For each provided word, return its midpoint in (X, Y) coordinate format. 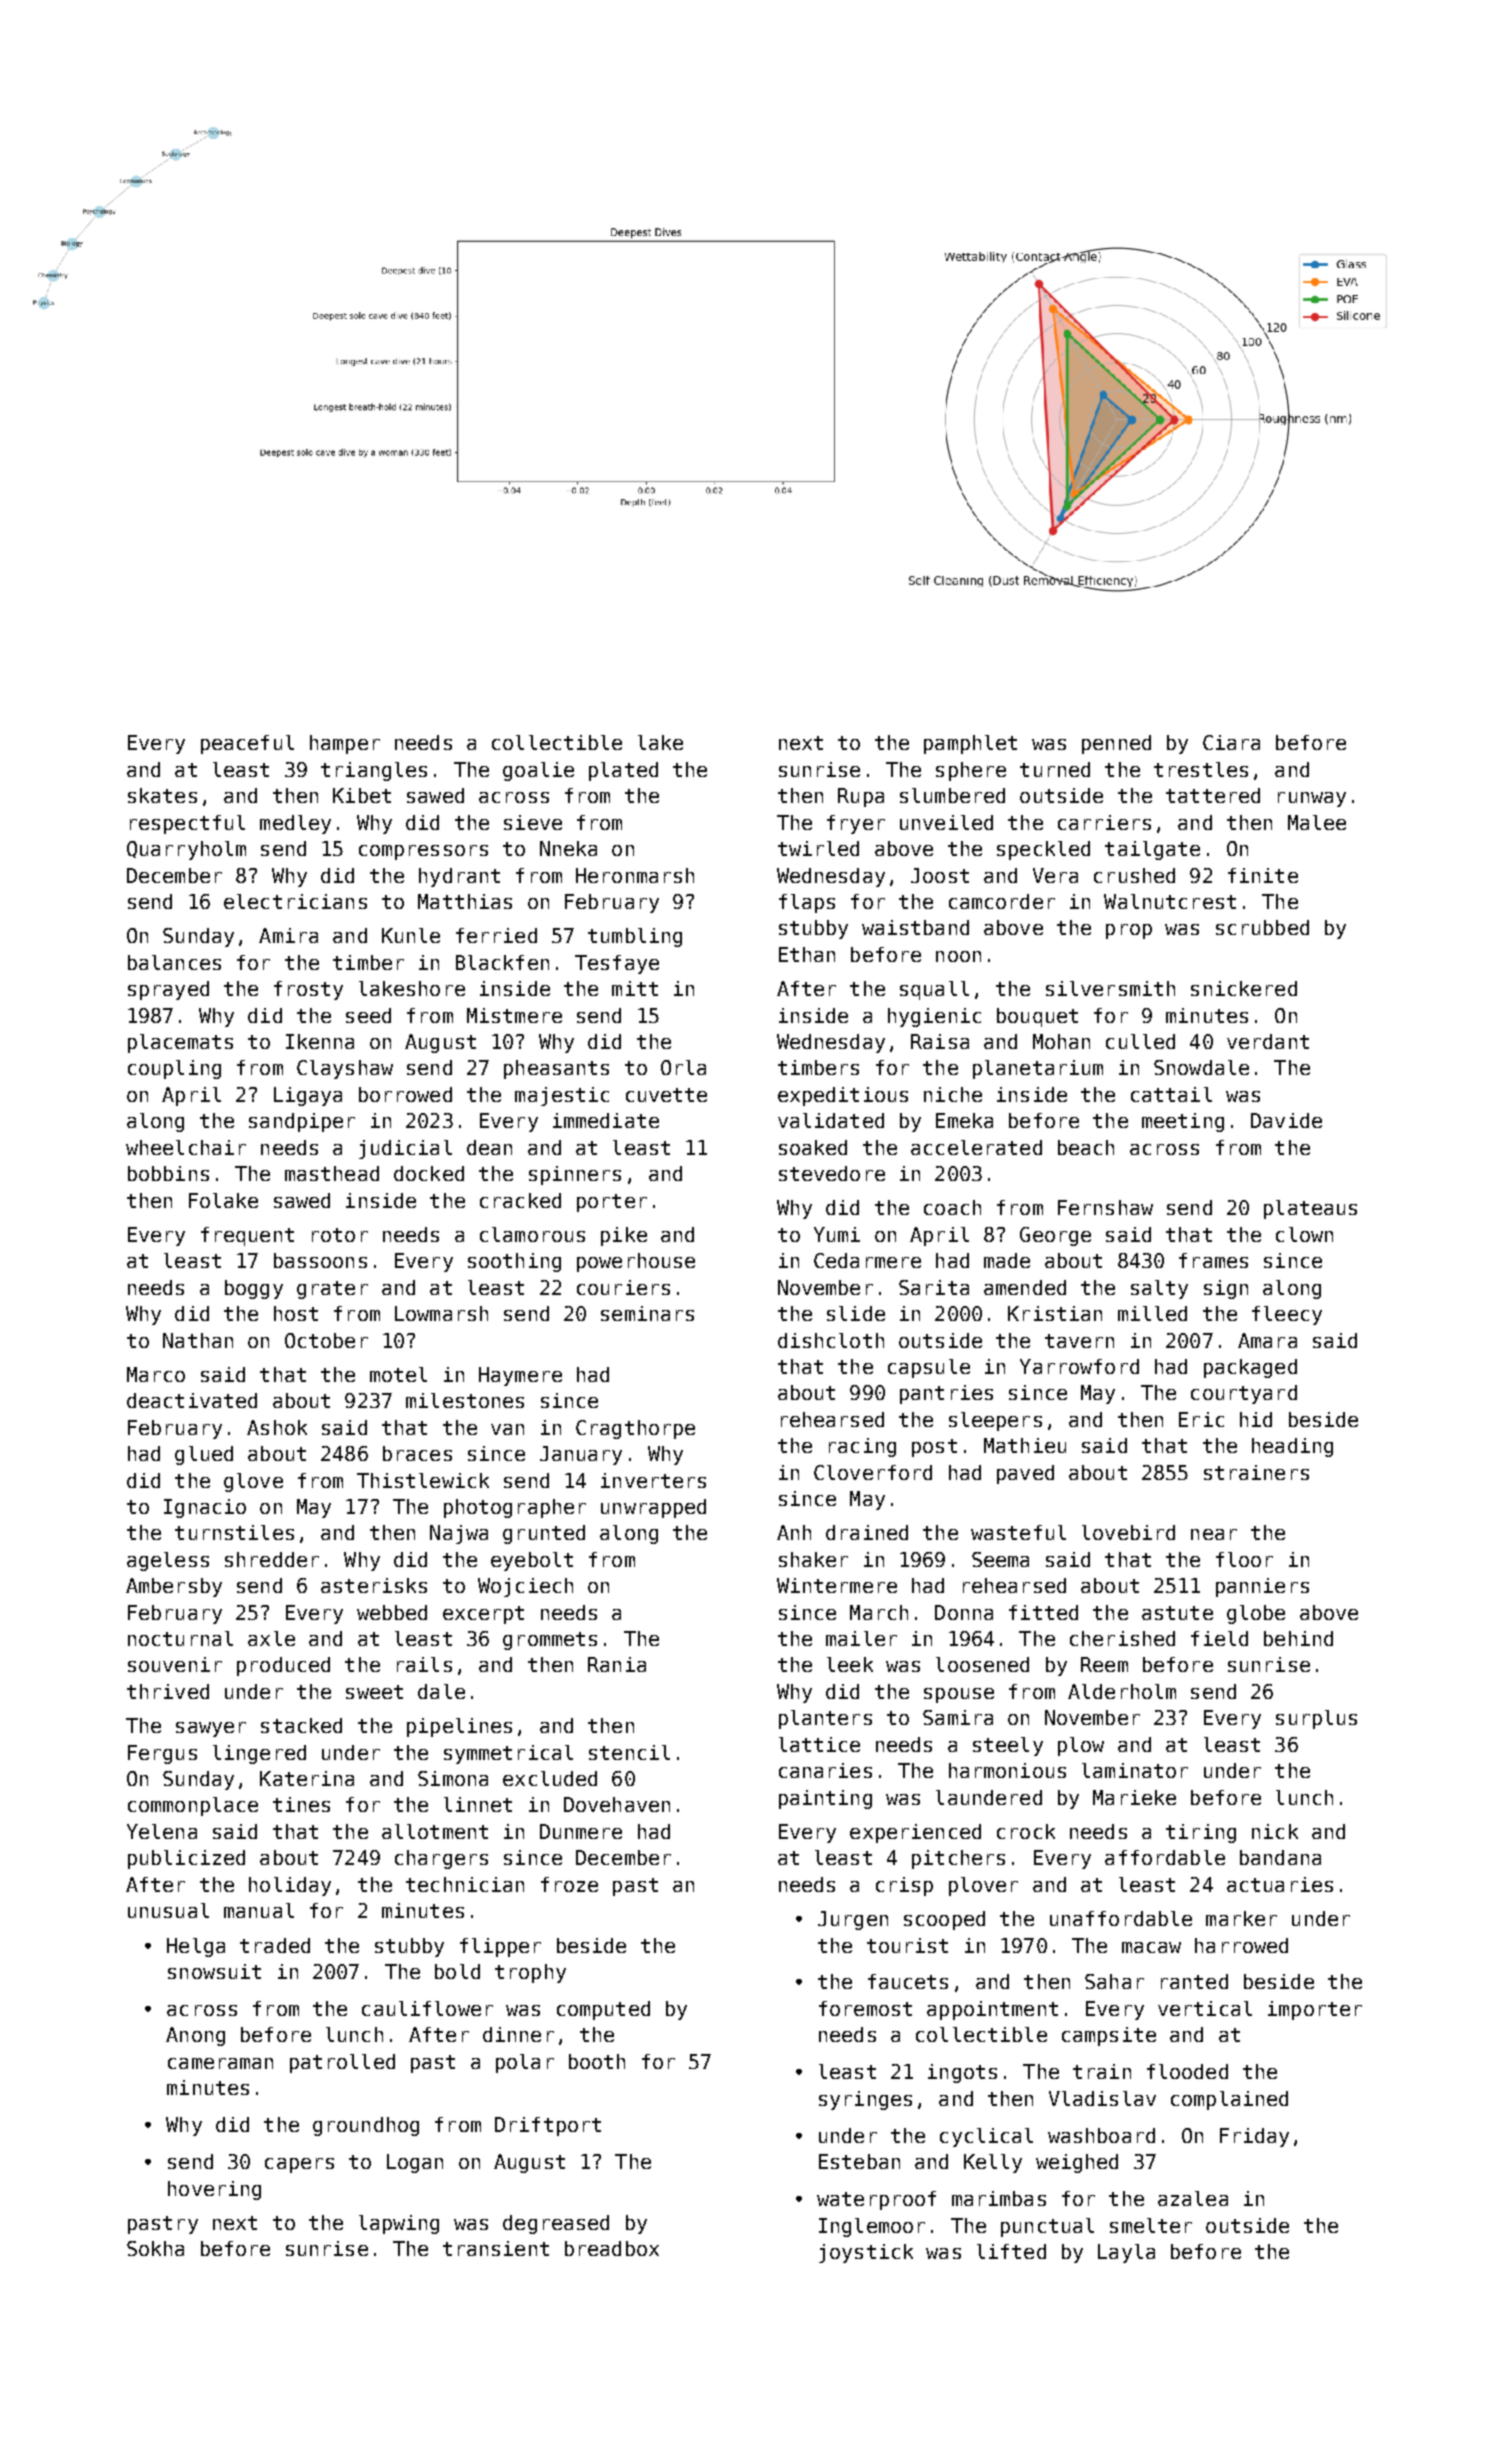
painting (825, 1799)
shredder (272, 1559)
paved (1025, 1474)
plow (1081, 1746)
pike (624, 1236)
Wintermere (837, 1585)
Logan (415, 2163)
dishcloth (831, 1340)
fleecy (1287, 1315)
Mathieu (1025, 1445)
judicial (405, 1149)
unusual (168, 1910)
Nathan (198, 1340)
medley (295, 824)
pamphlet (970, 744)
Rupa (861, 797)
